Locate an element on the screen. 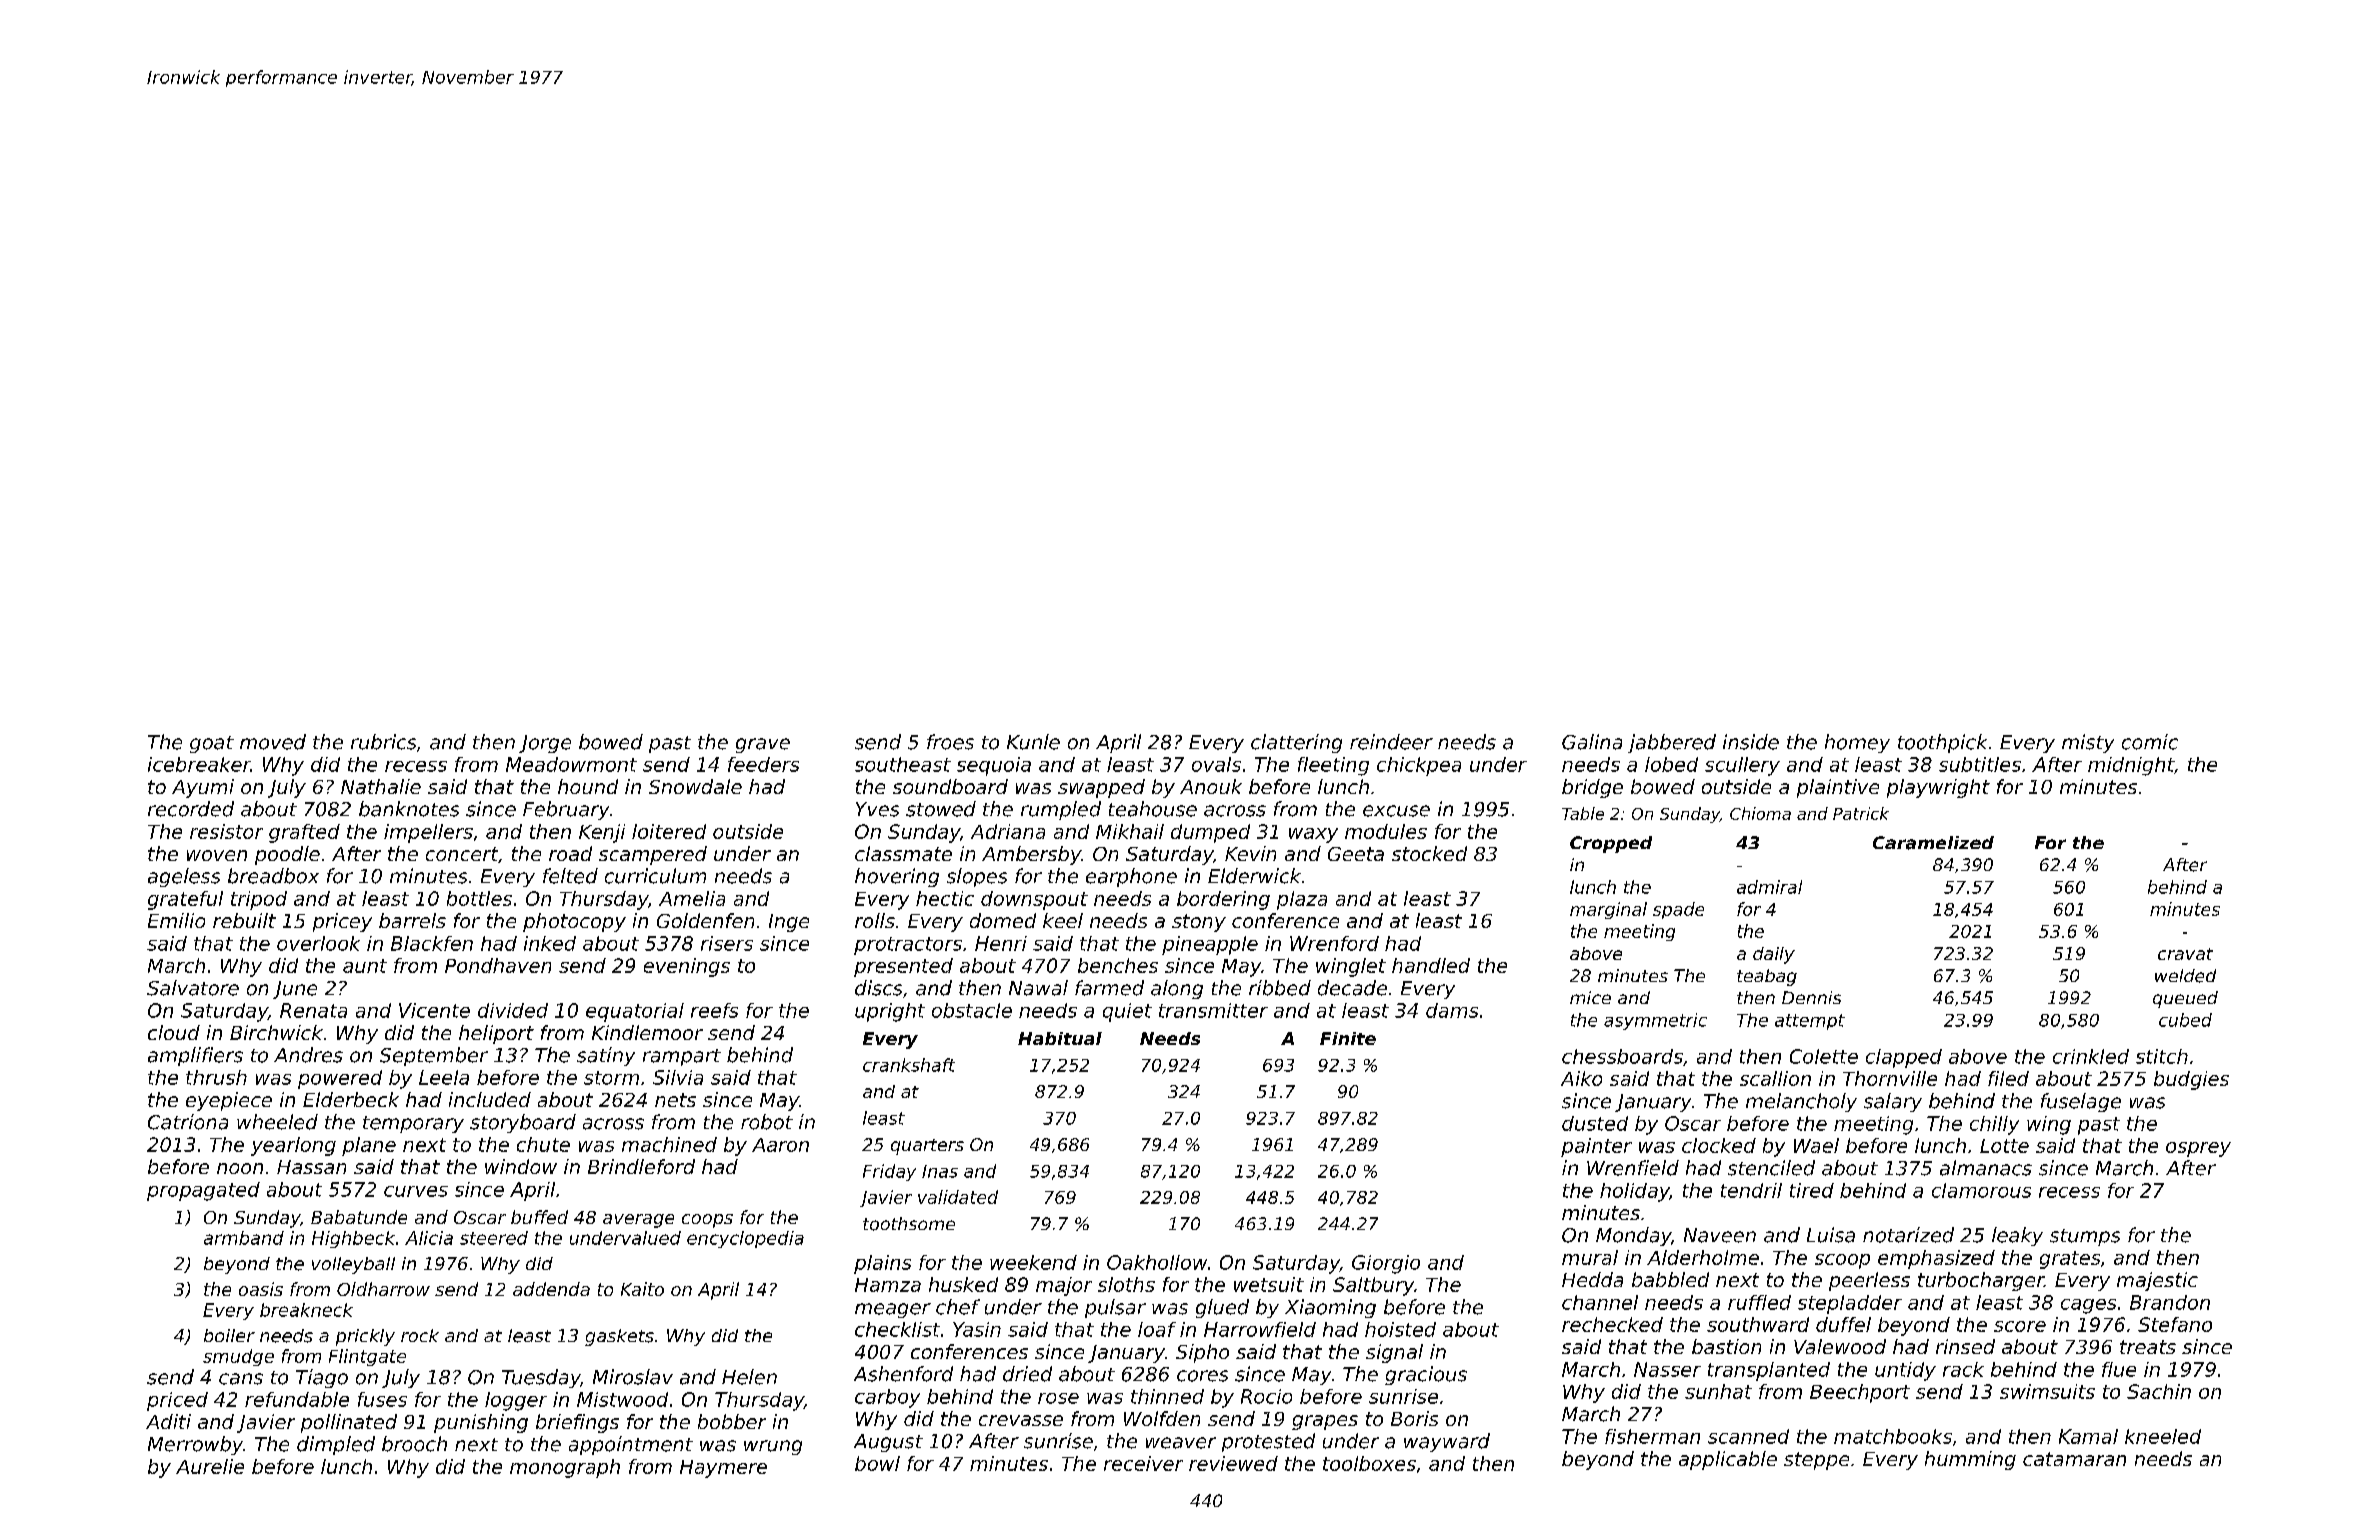 This screenshot has height=1540, width=2380. Jorge is located at coordinates (545, 744).
